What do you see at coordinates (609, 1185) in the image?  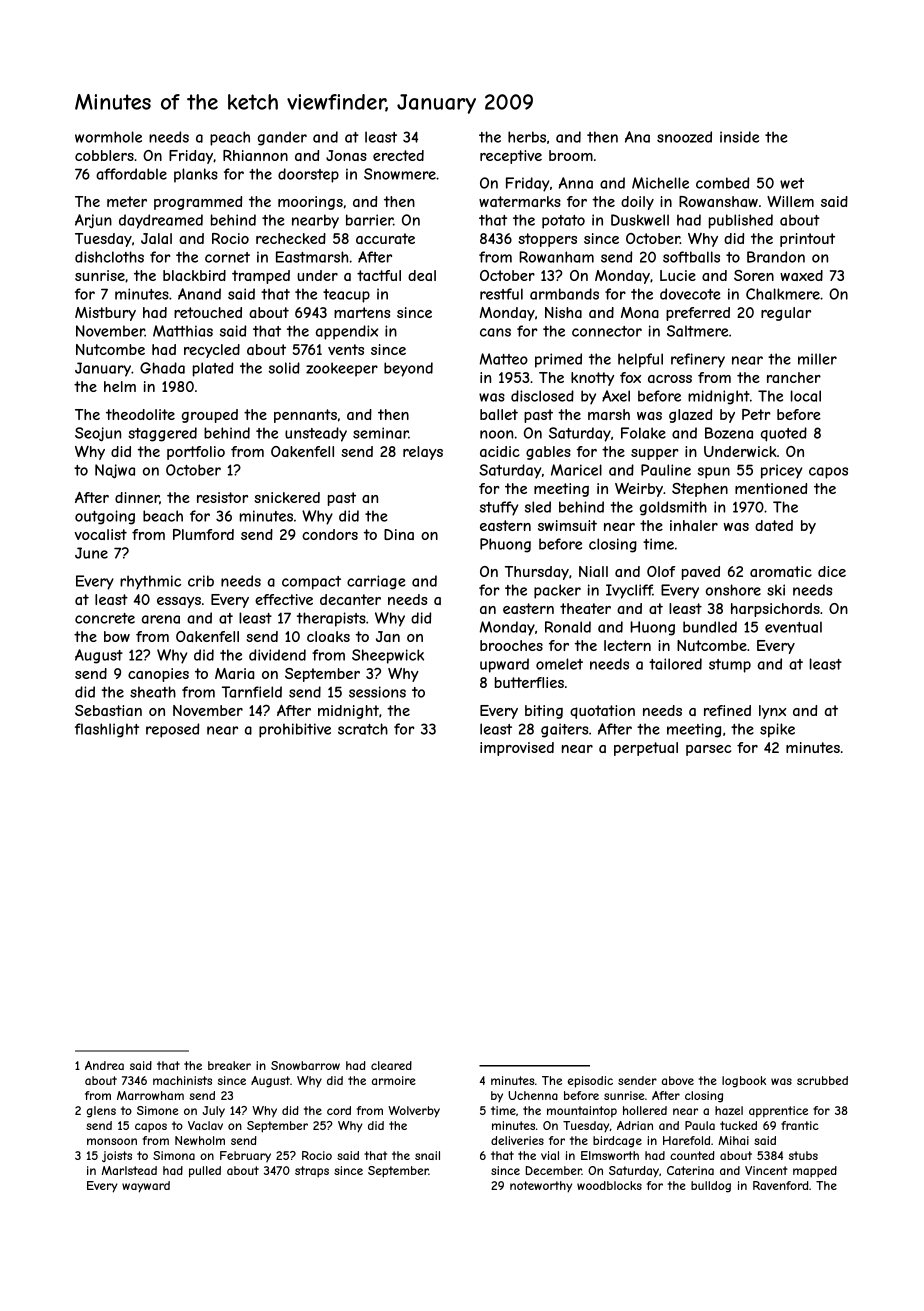 I see `woodblocks` at bounding box center [609, 1185].
